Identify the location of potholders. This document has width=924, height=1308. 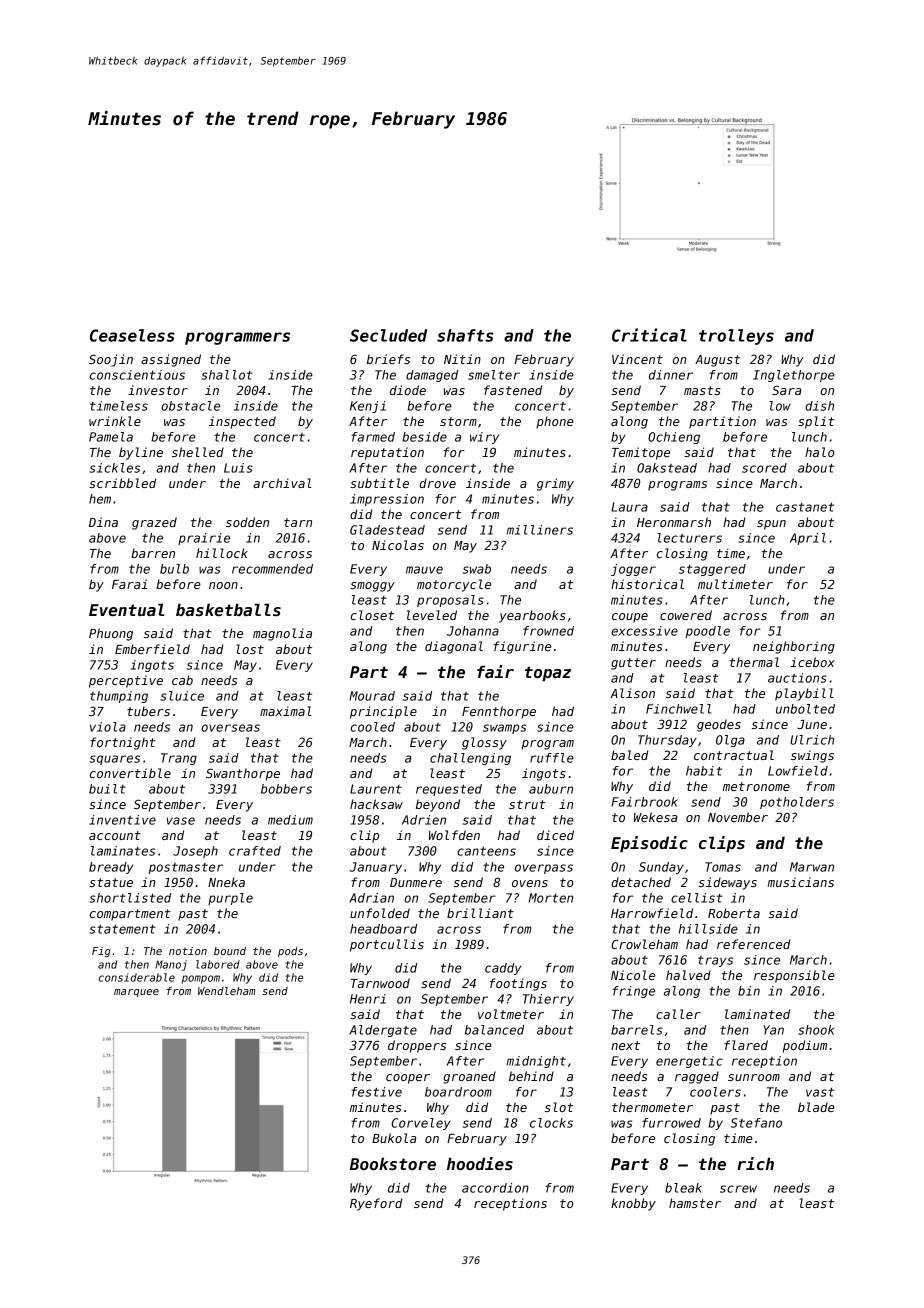
(797, 803).
